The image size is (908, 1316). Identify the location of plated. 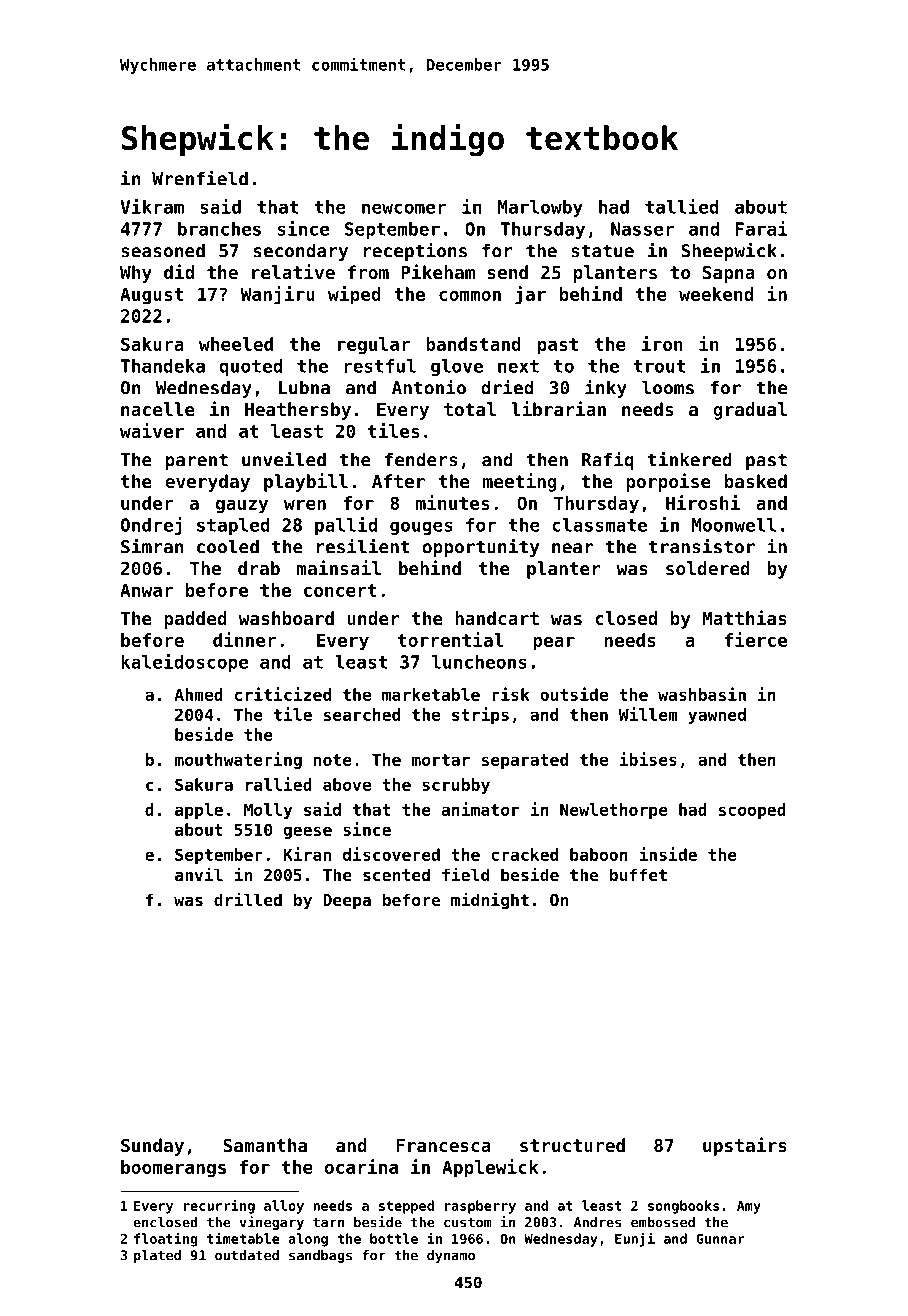
(157, 1256).
